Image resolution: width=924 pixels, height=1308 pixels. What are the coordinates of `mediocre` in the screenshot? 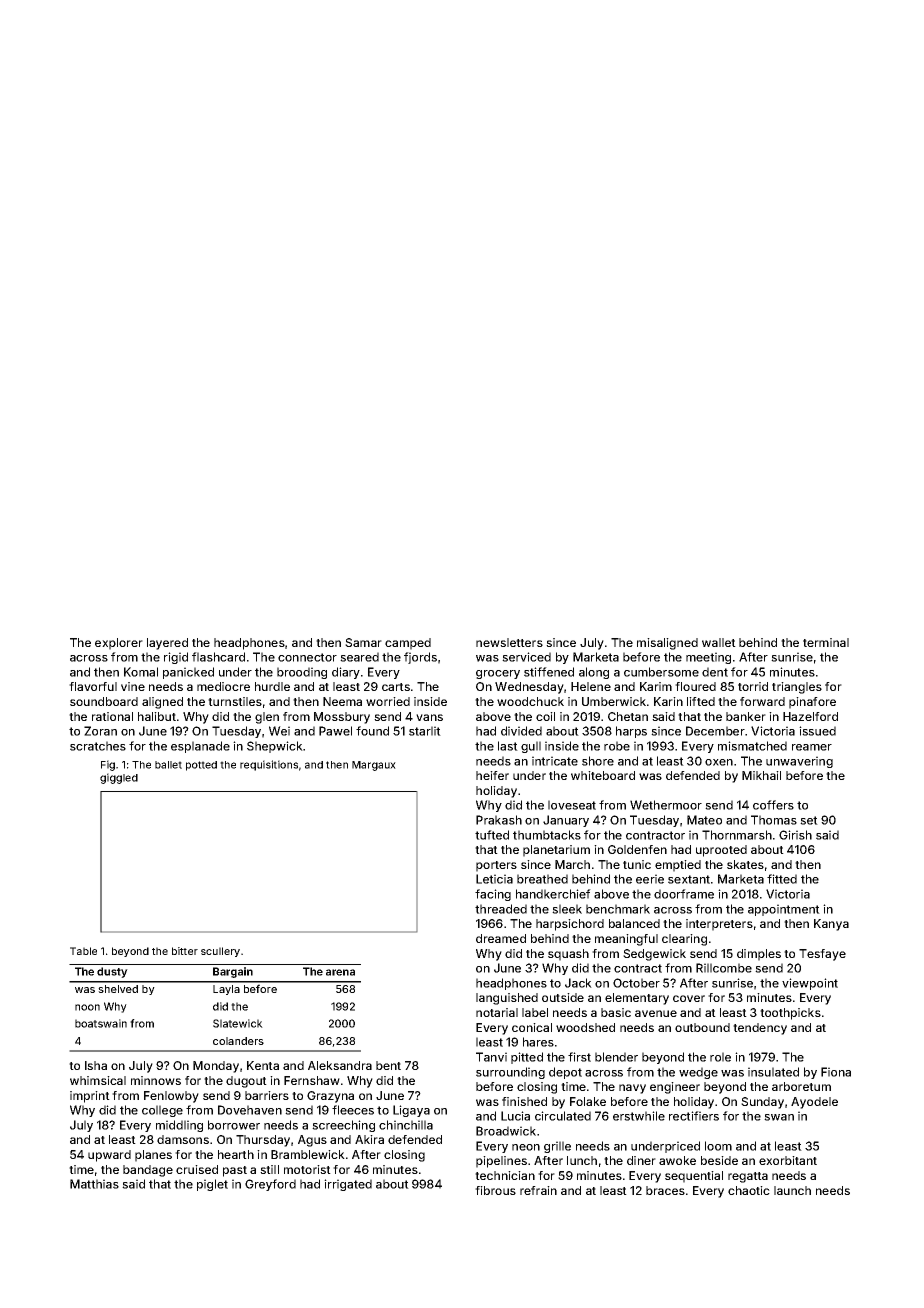 It's located at (223, 686).
